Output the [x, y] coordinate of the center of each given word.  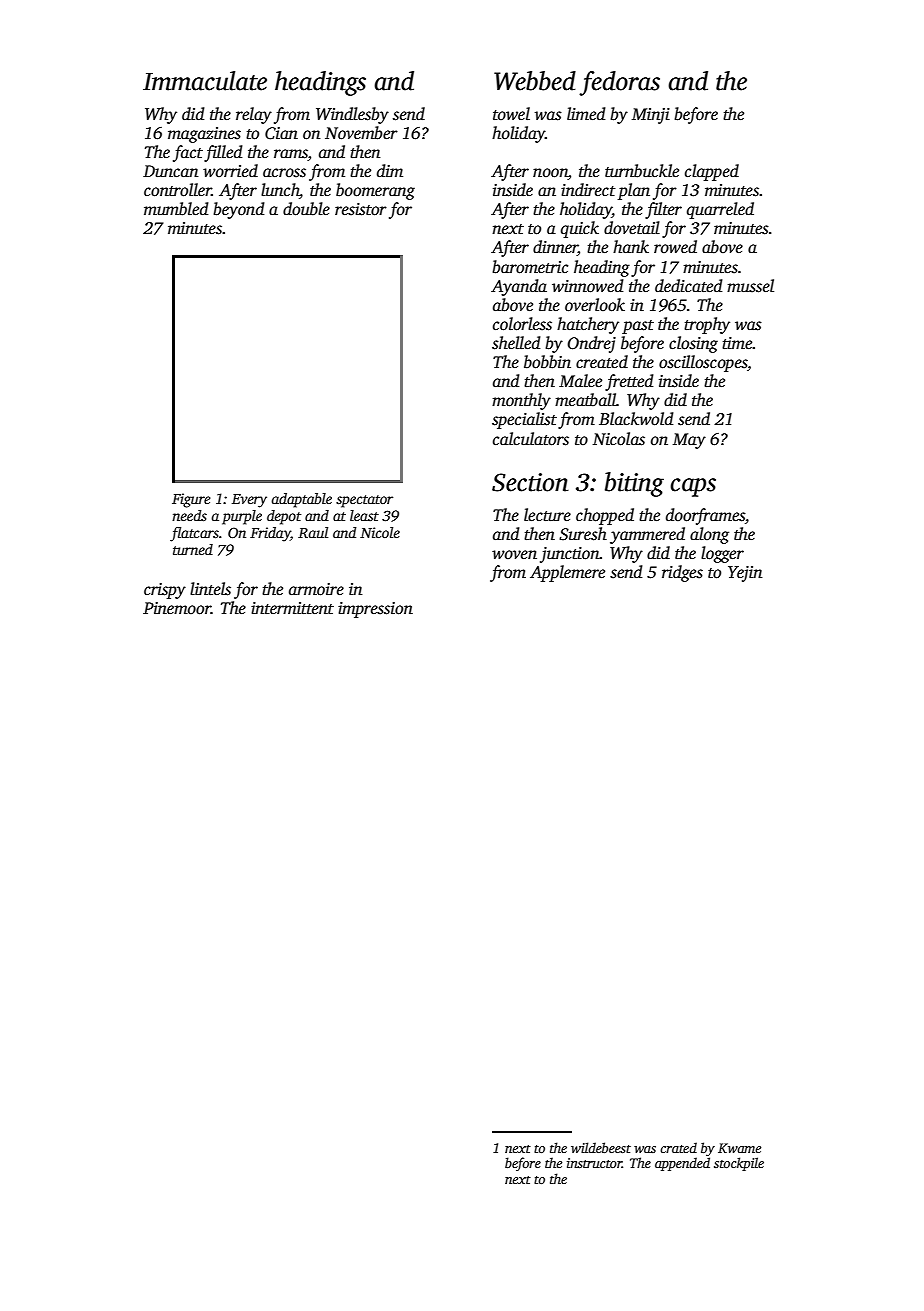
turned [193, 549]
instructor [594, 1163]
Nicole [380, 532]
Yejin [745, 574]
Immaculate [205, 81]
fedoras [619, 83]
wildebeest [601, 1147]
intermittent [292, 608]
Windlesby [352, 115]
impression [375, 610]
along [709, 535]
